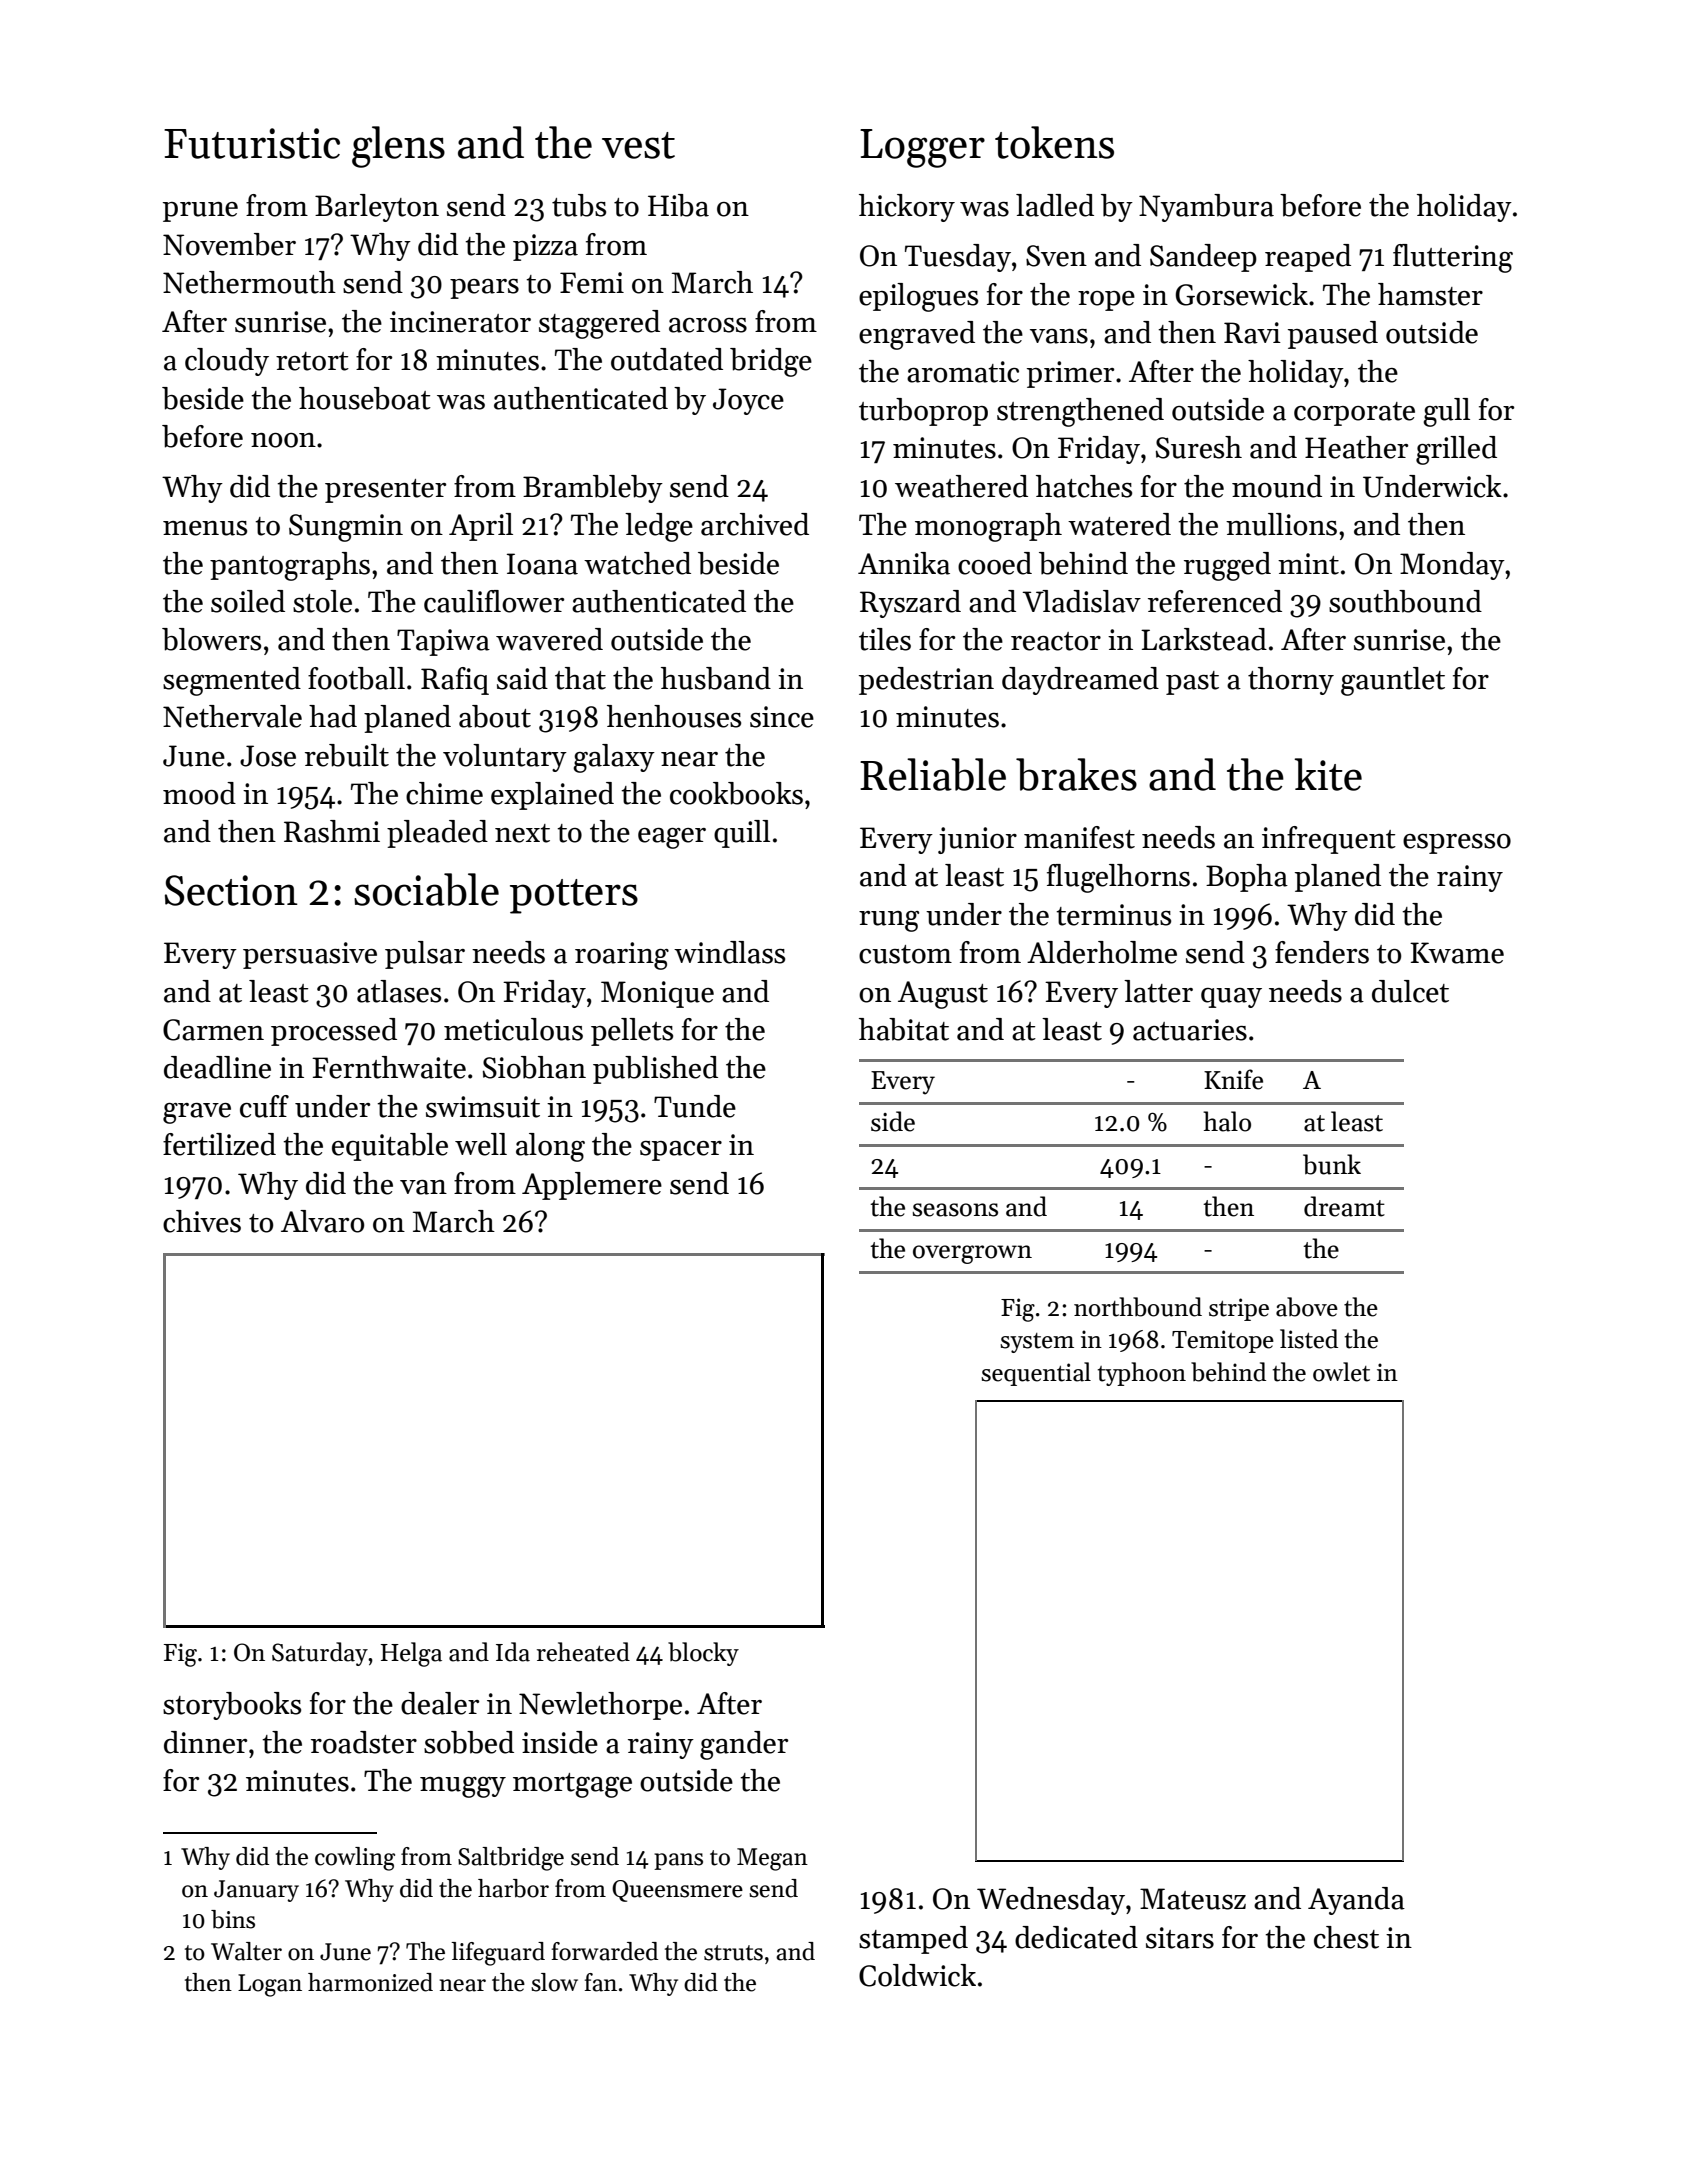 This screenshot has width=1683, height=2178. I want to click on Saturday, so click(320, 1654).
